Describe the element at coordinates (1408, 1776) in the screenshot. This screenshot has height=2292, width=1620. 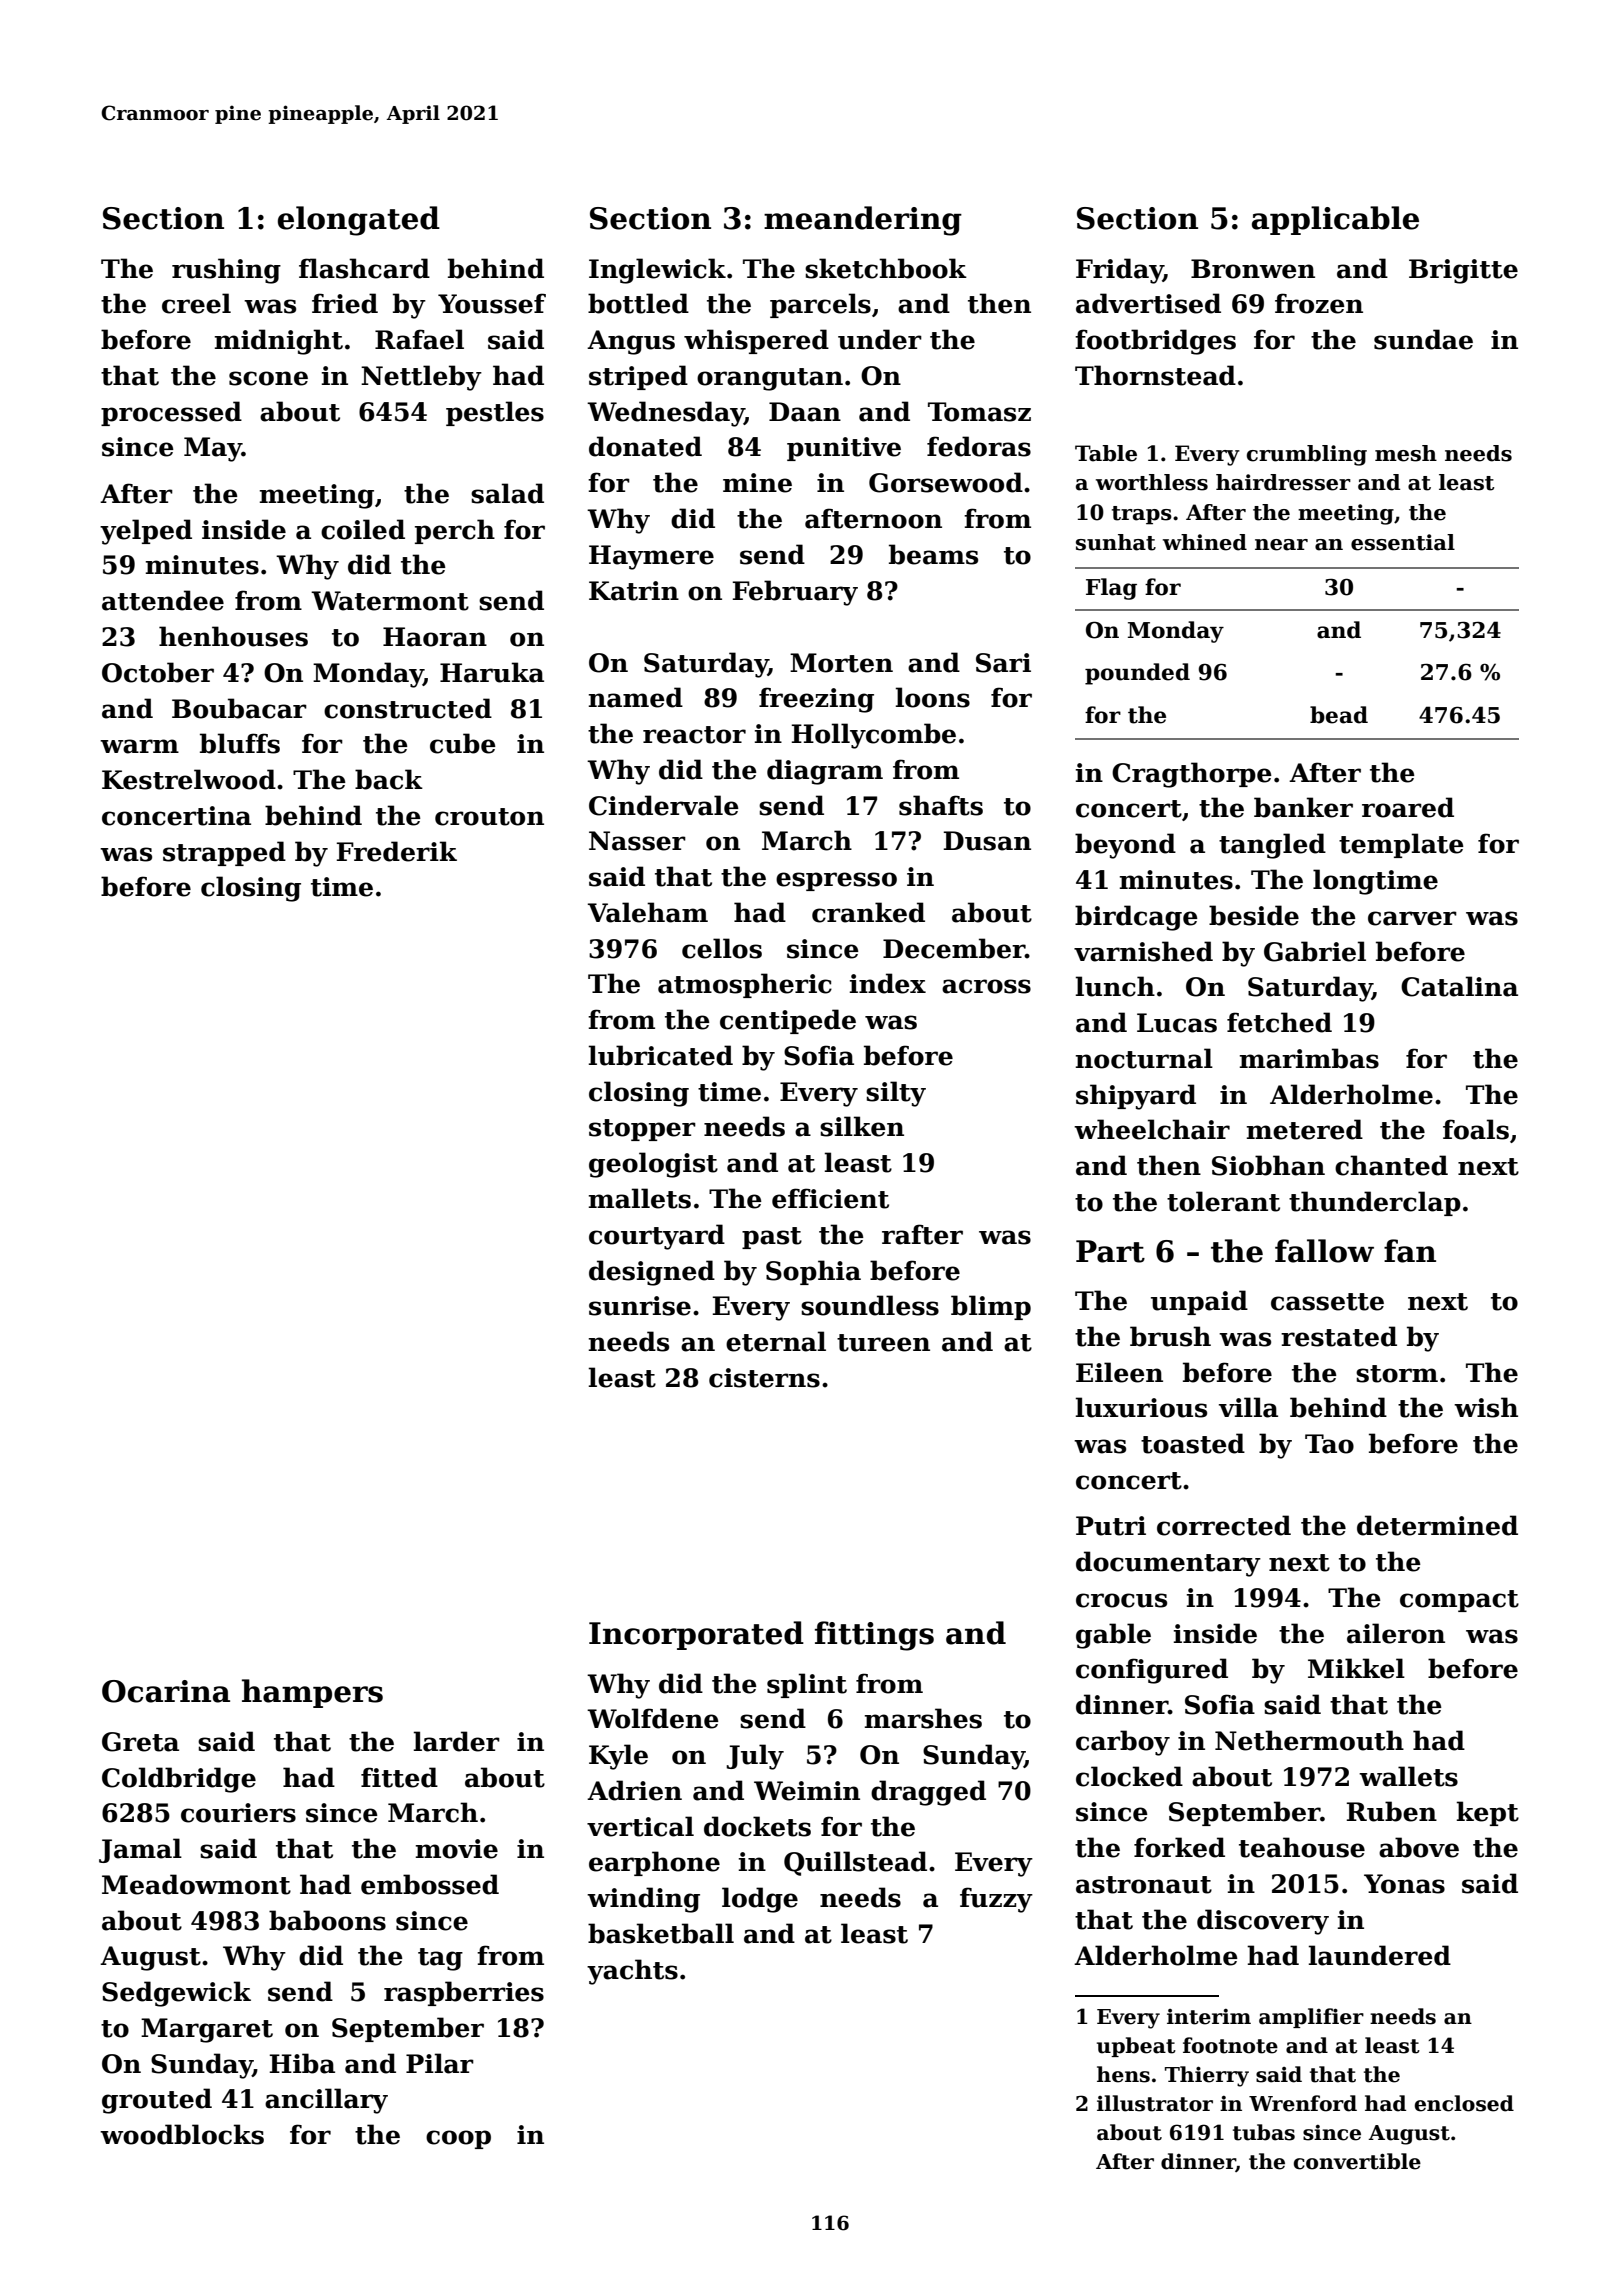
I see `wallets` at that location.
